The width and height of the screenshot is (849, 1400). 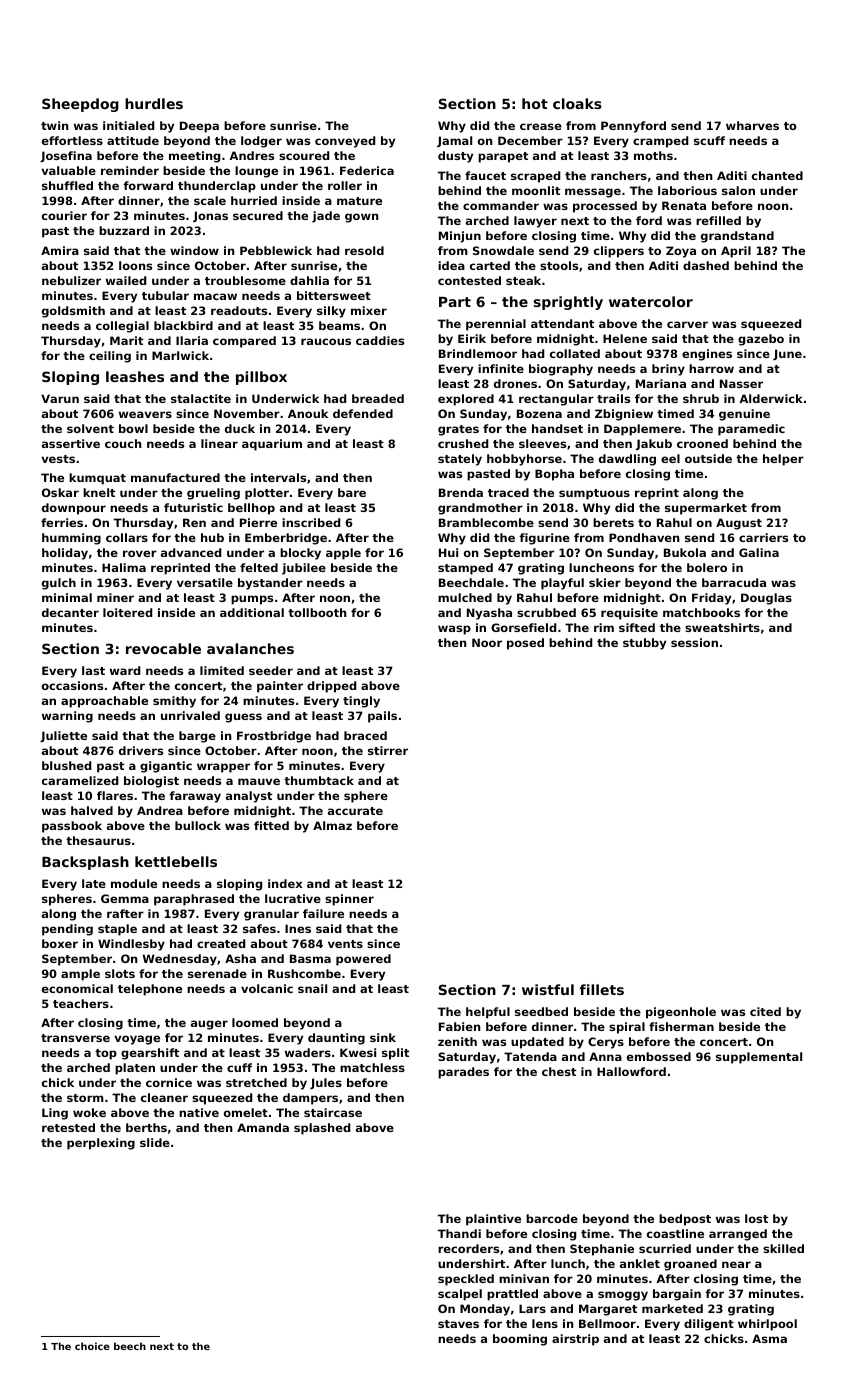 What do you see at coordinates (460, 460) in the screenshot?
I see `stately` at bounding box center [460, 460].
